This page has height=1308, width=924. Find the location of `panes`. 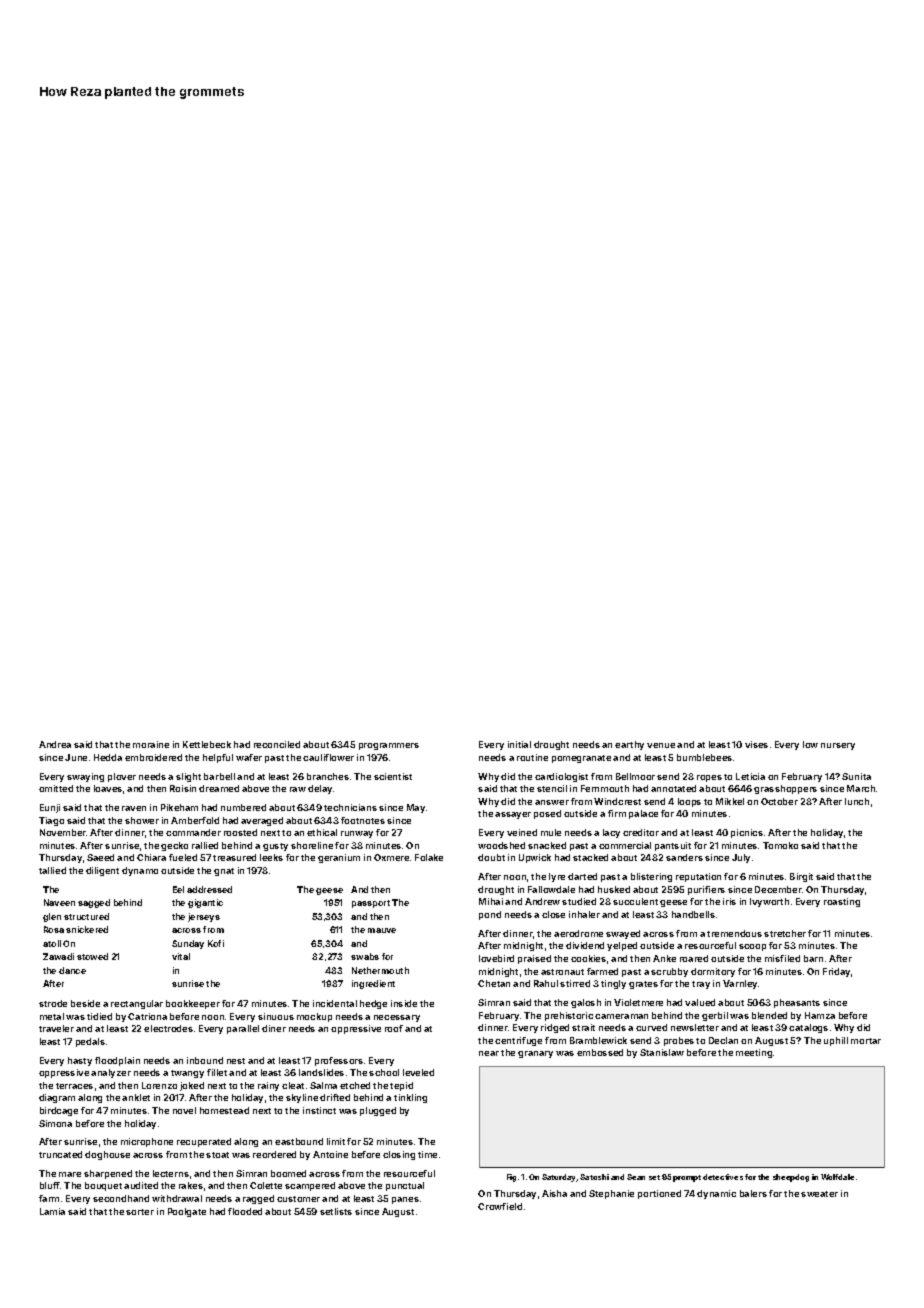

panes is located at coordinates (405, 1200).
